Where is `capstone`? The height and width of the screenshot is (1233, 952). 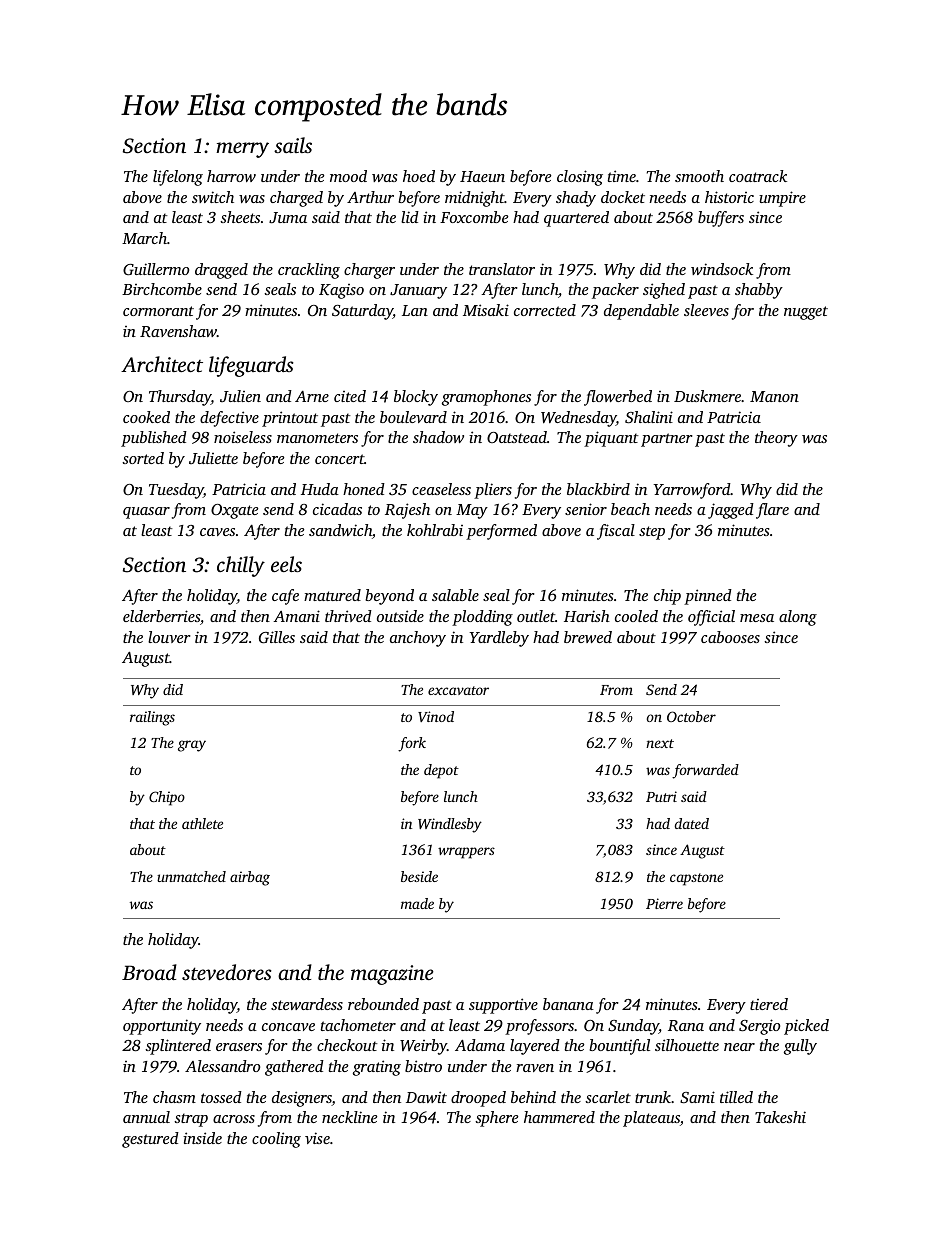 capstone is located at coordinates (696, 879).
